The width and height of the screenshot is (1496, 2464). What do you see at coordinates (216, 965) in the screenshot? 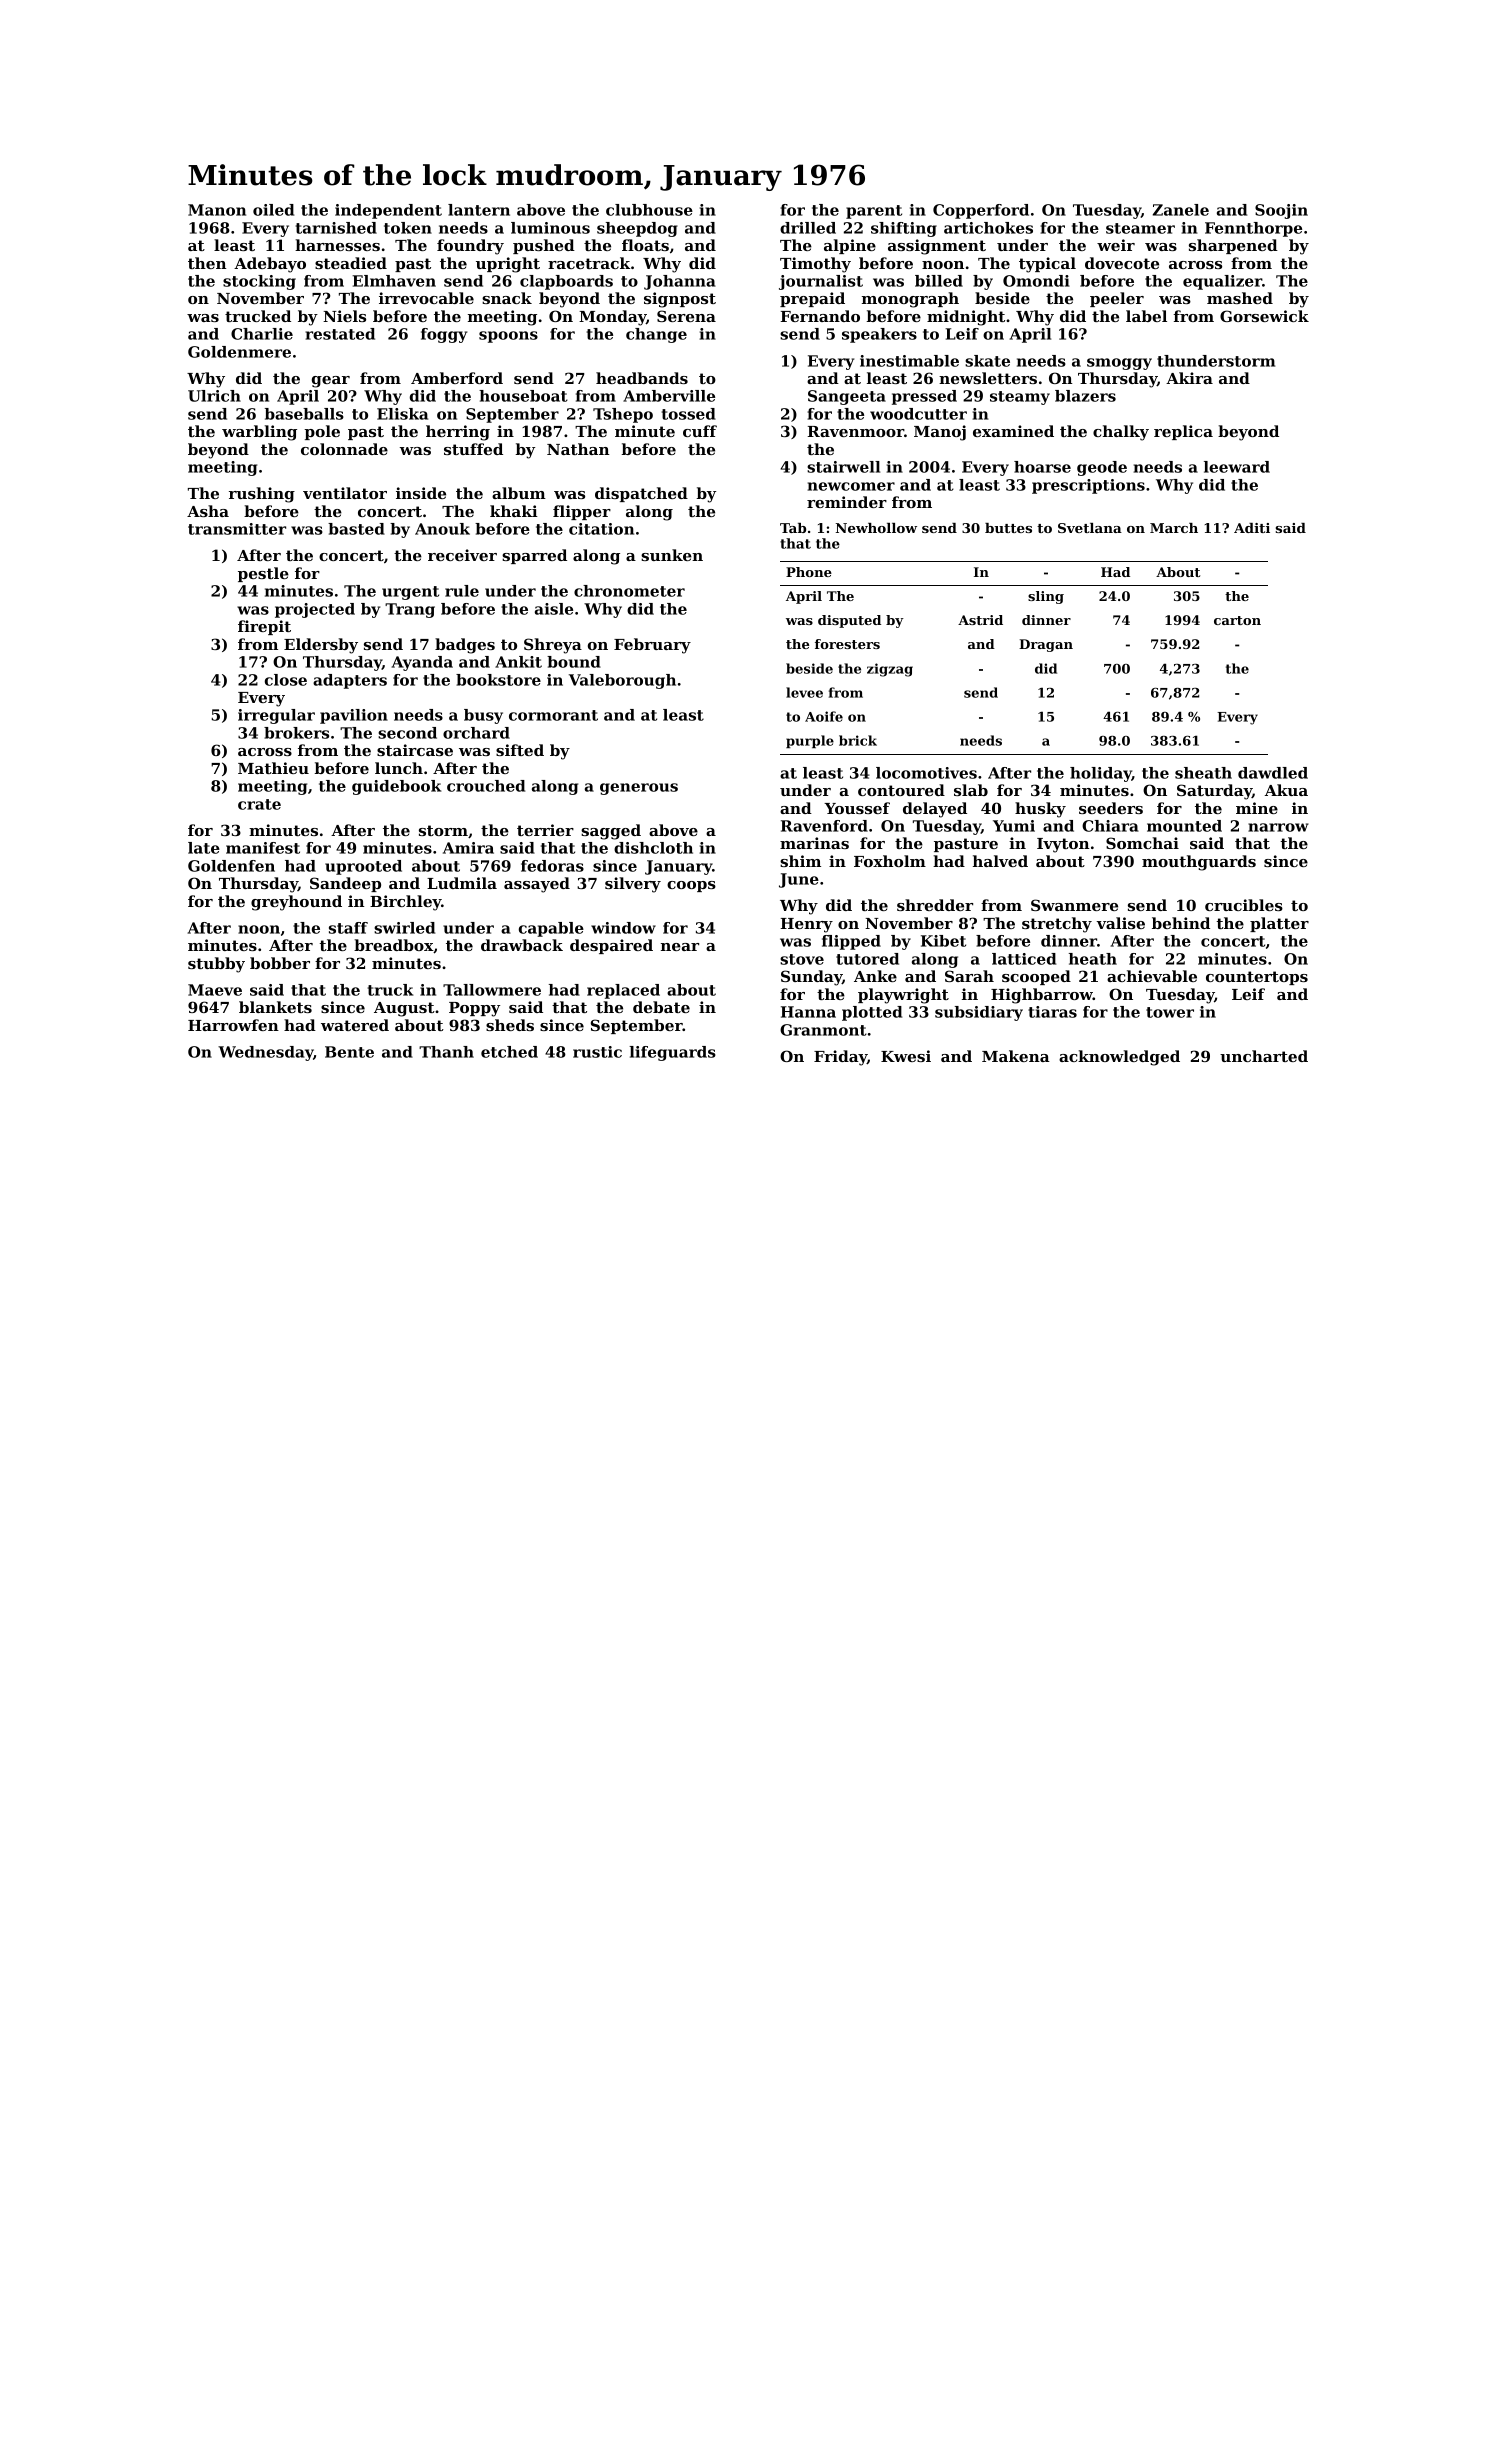
I see `stubby` at bounding box center [216, 965].
